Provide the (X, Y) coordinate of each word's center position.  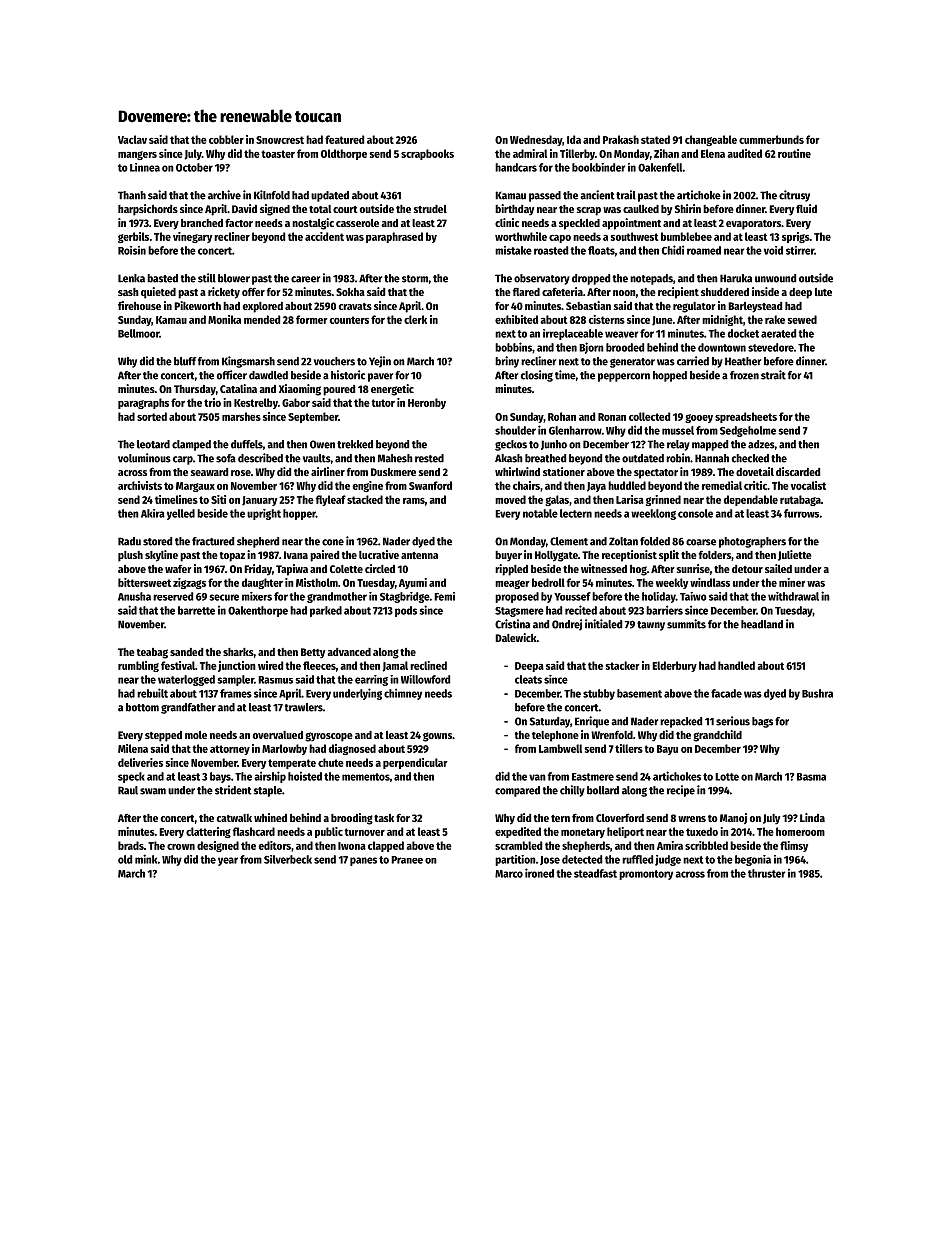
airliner (328, 471)
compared (517, 791)
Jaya (596, 487)
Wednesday (536, 140)
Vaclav (132, 139)
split (669, 556)
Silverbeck (288, 859)
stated (655, 139)
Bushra (817, 693)
